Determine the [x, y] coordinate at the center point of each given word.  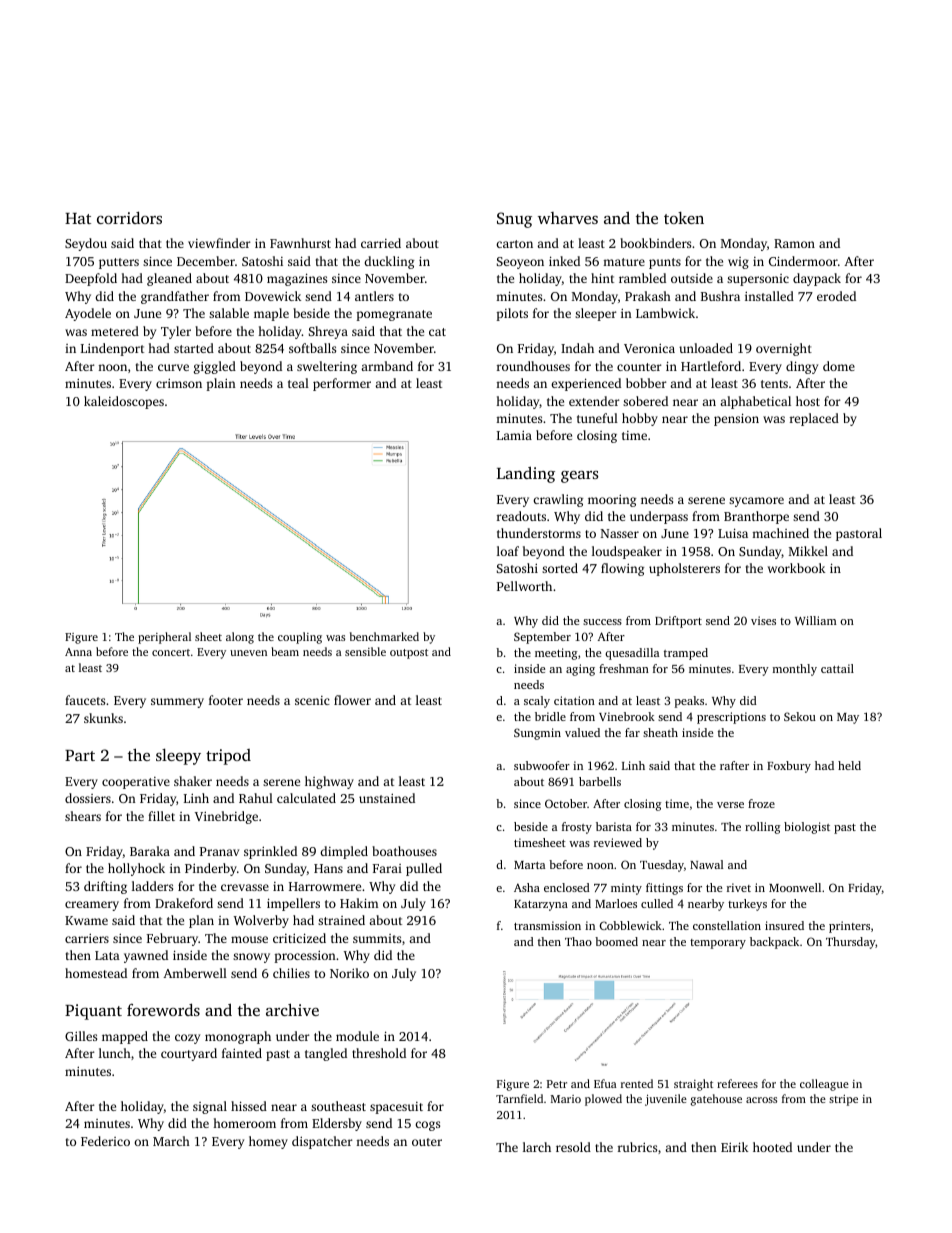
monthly [795, 670]
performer [342, 384]
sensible [365, 651]
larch [537, 1147]
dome [839, 366]
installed [769, 296]
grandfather [175, 297]
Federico [105, 1141]
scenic [312, 700]
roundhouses [533, 366]
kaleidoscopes [124, 402]
